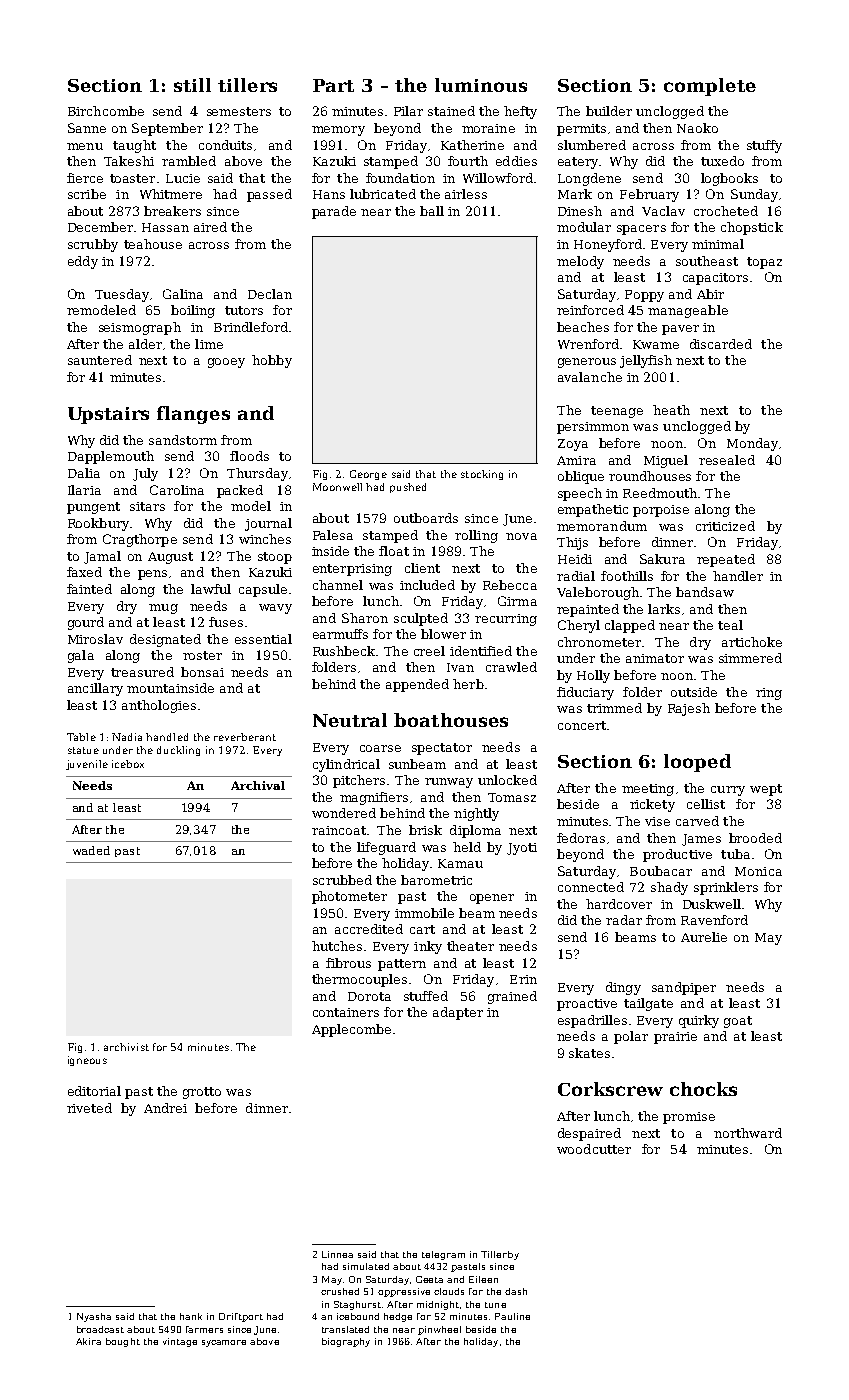 The height and width of the screenshot is (1400, 849). I want to click on Valeborough, so click(599, 593).
